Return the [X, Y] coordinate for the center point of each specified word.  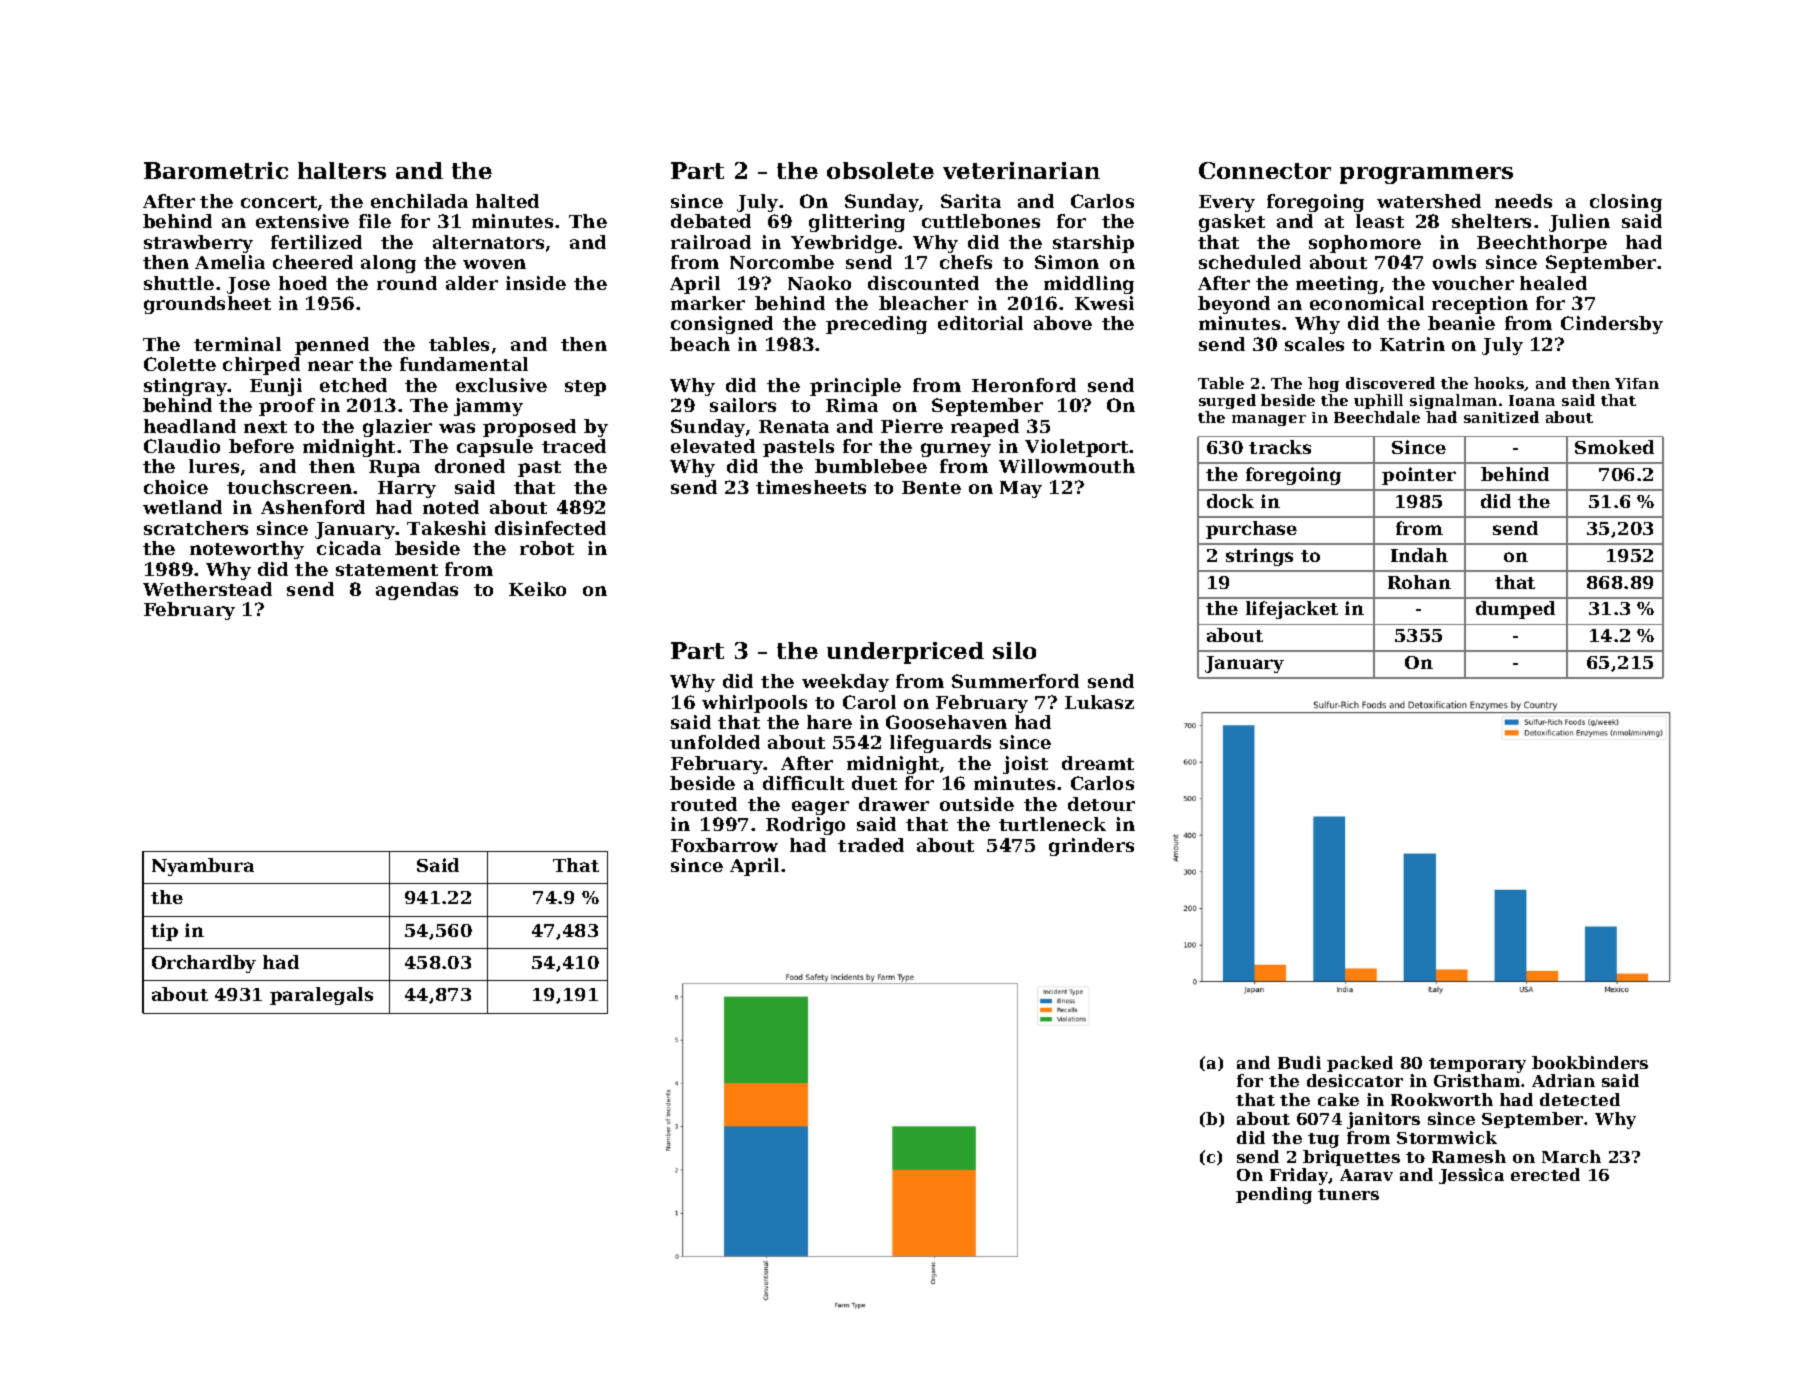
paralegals [321, 996]
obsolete [880, 170]
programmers [1426, 175]
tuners [1348, 1194]
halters [342, 170]
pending [1274, 1195]
